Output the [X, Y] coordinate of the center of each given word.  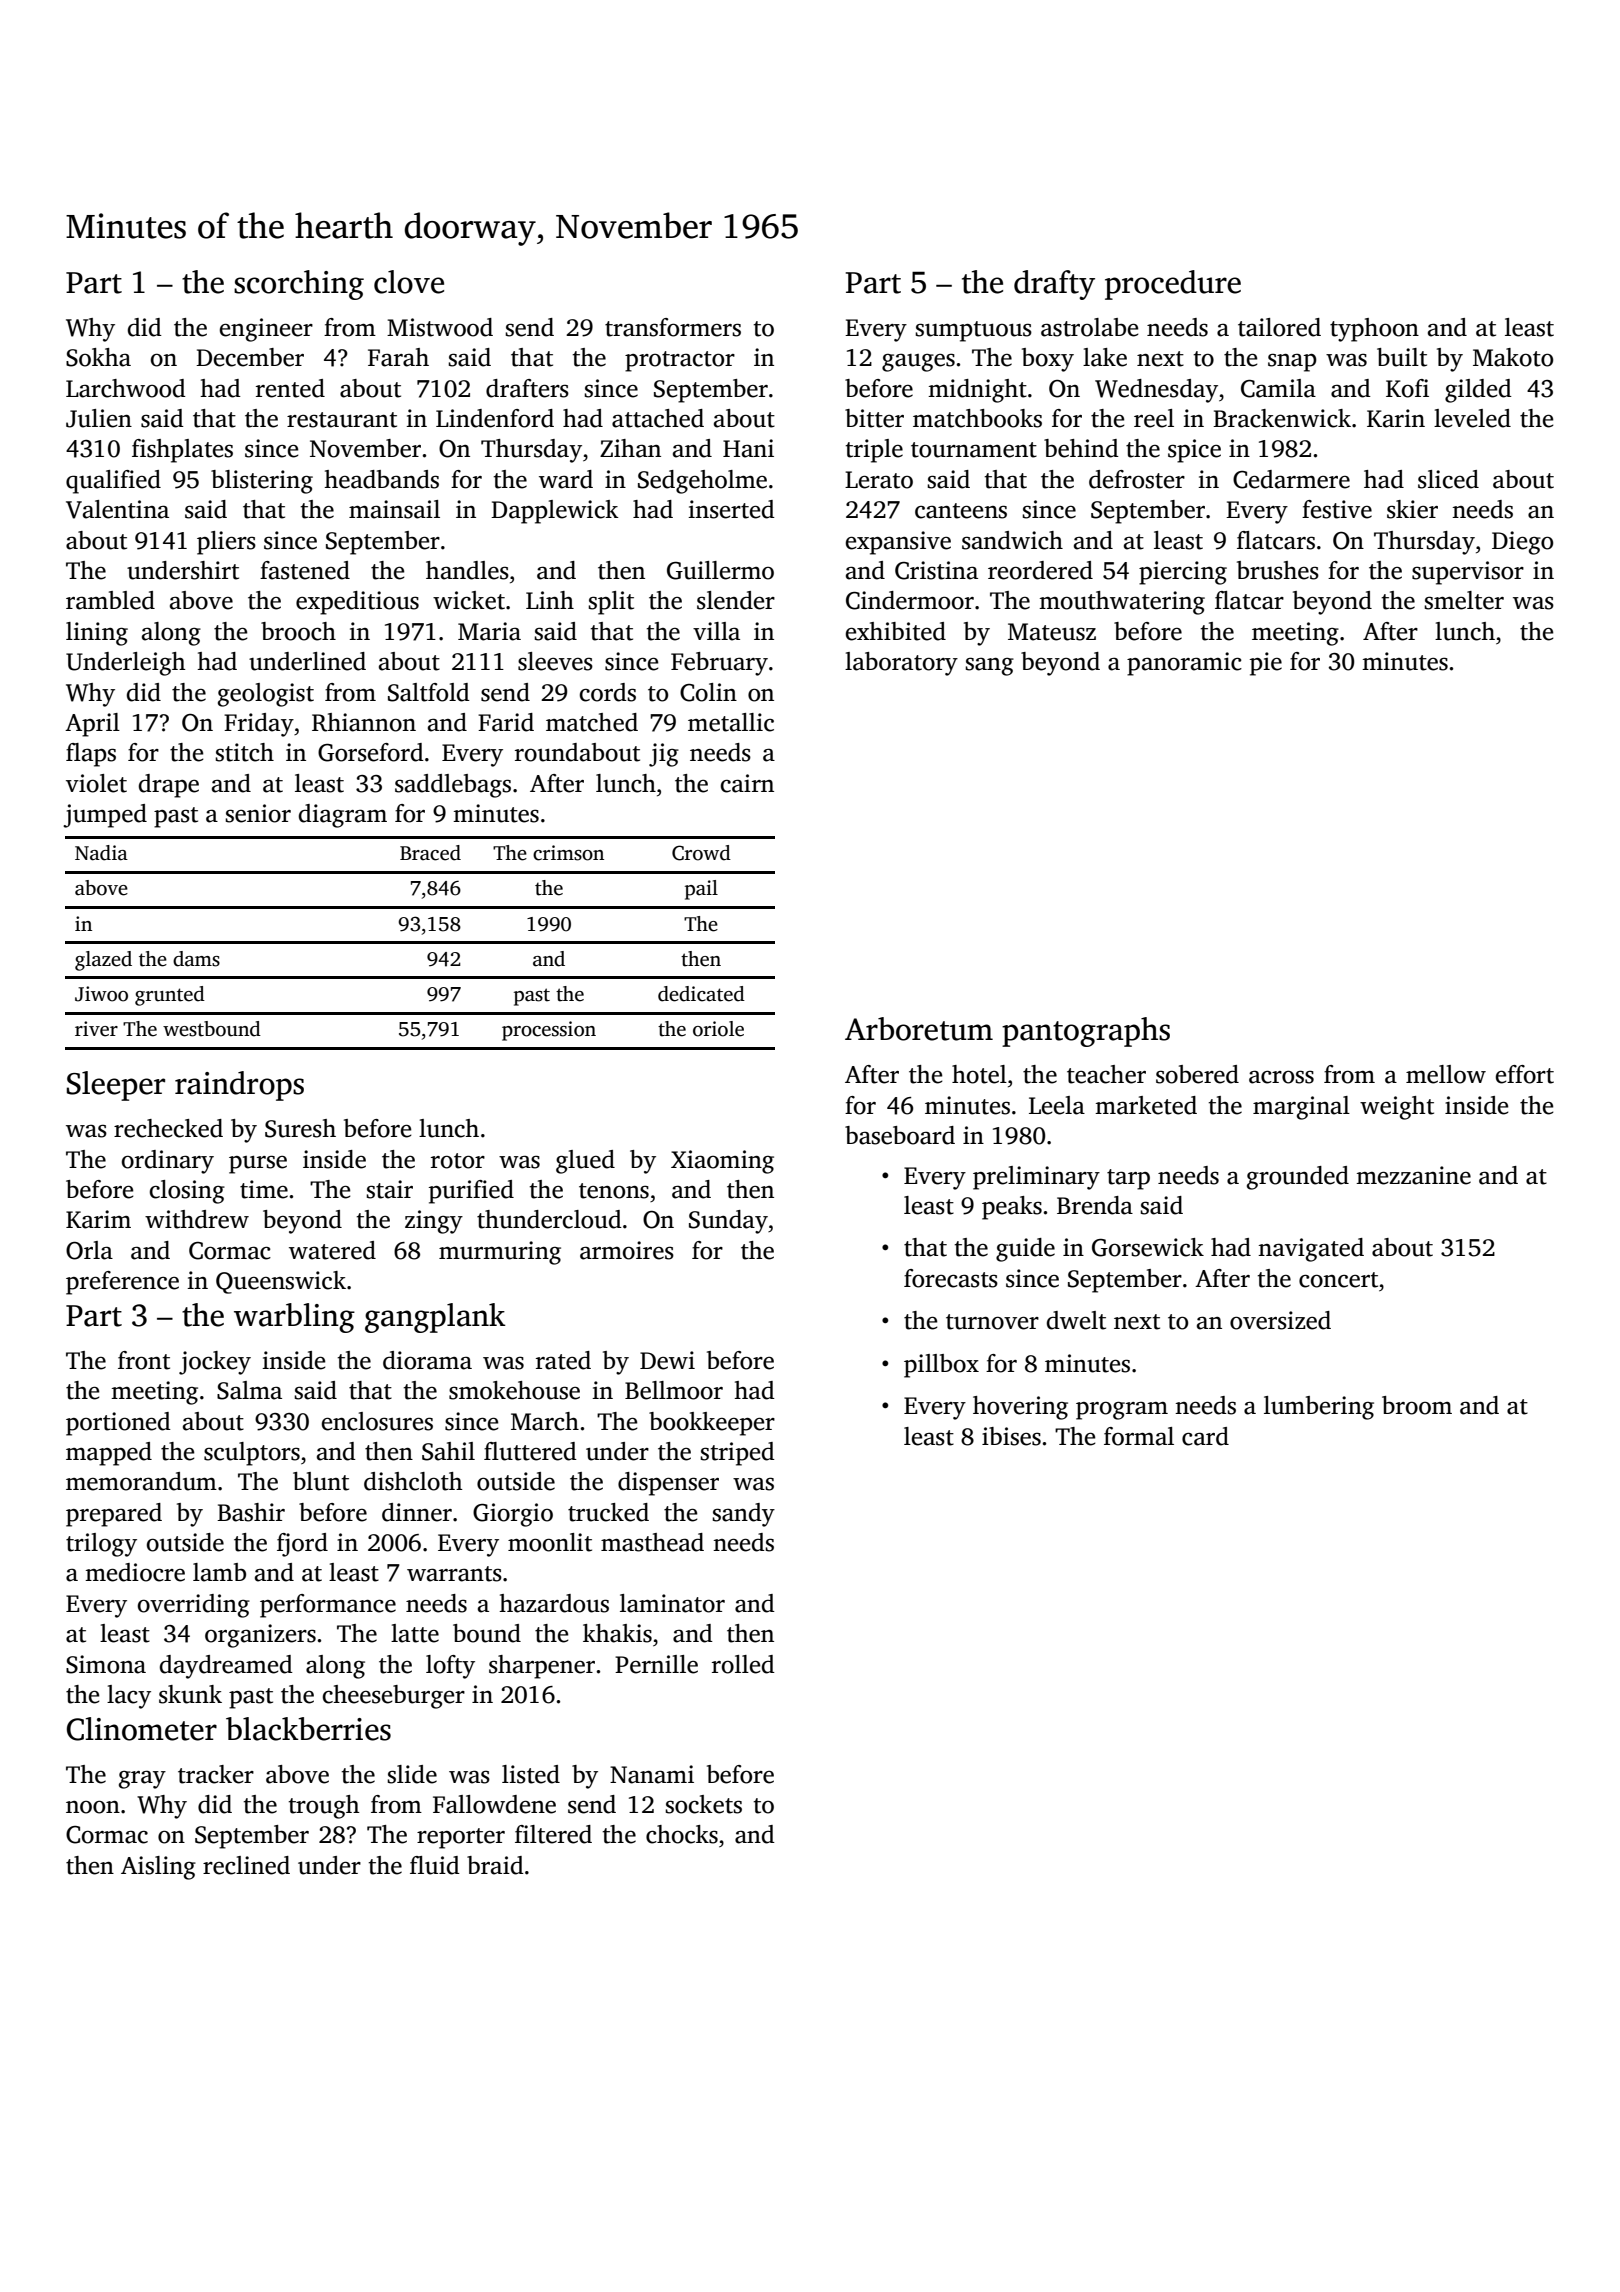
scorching [299, 285]
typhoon [1374, 330]
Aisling [158, 1868]
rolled [743, 1664]
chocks [682, 1834]
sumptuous [973, 331]
